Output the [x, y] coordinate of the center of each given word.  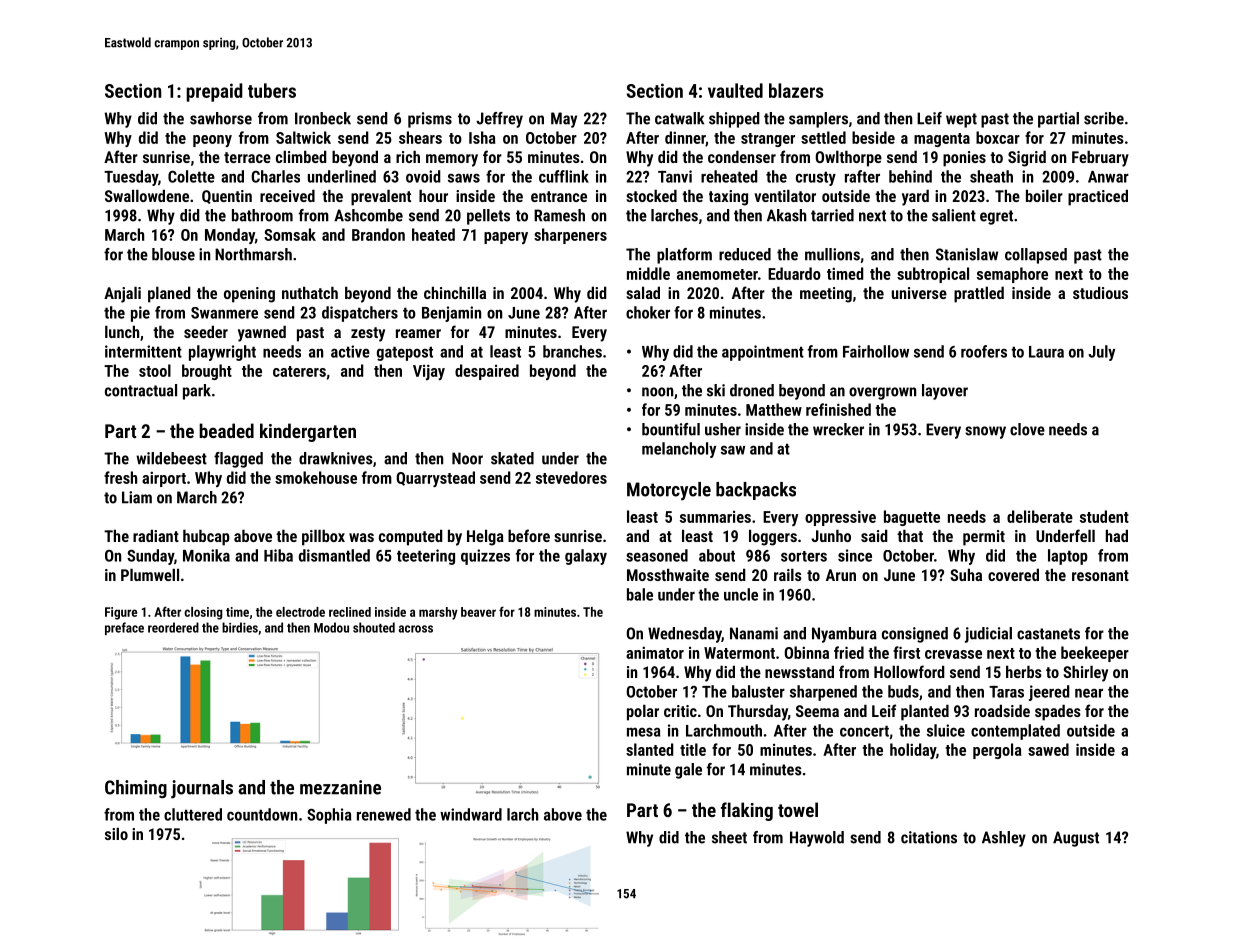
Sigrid [1027, 158]
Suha [966, 574]
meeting [826, 295]
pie [140, 314]
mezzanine [340, 787]
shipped [734, 120]
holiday [913, 751]
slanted [650, 749]
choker [648, 312]
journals [202, 789]
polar [643, 712]
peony [212, 141]
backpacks [756, 491]
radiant [156, 535]
